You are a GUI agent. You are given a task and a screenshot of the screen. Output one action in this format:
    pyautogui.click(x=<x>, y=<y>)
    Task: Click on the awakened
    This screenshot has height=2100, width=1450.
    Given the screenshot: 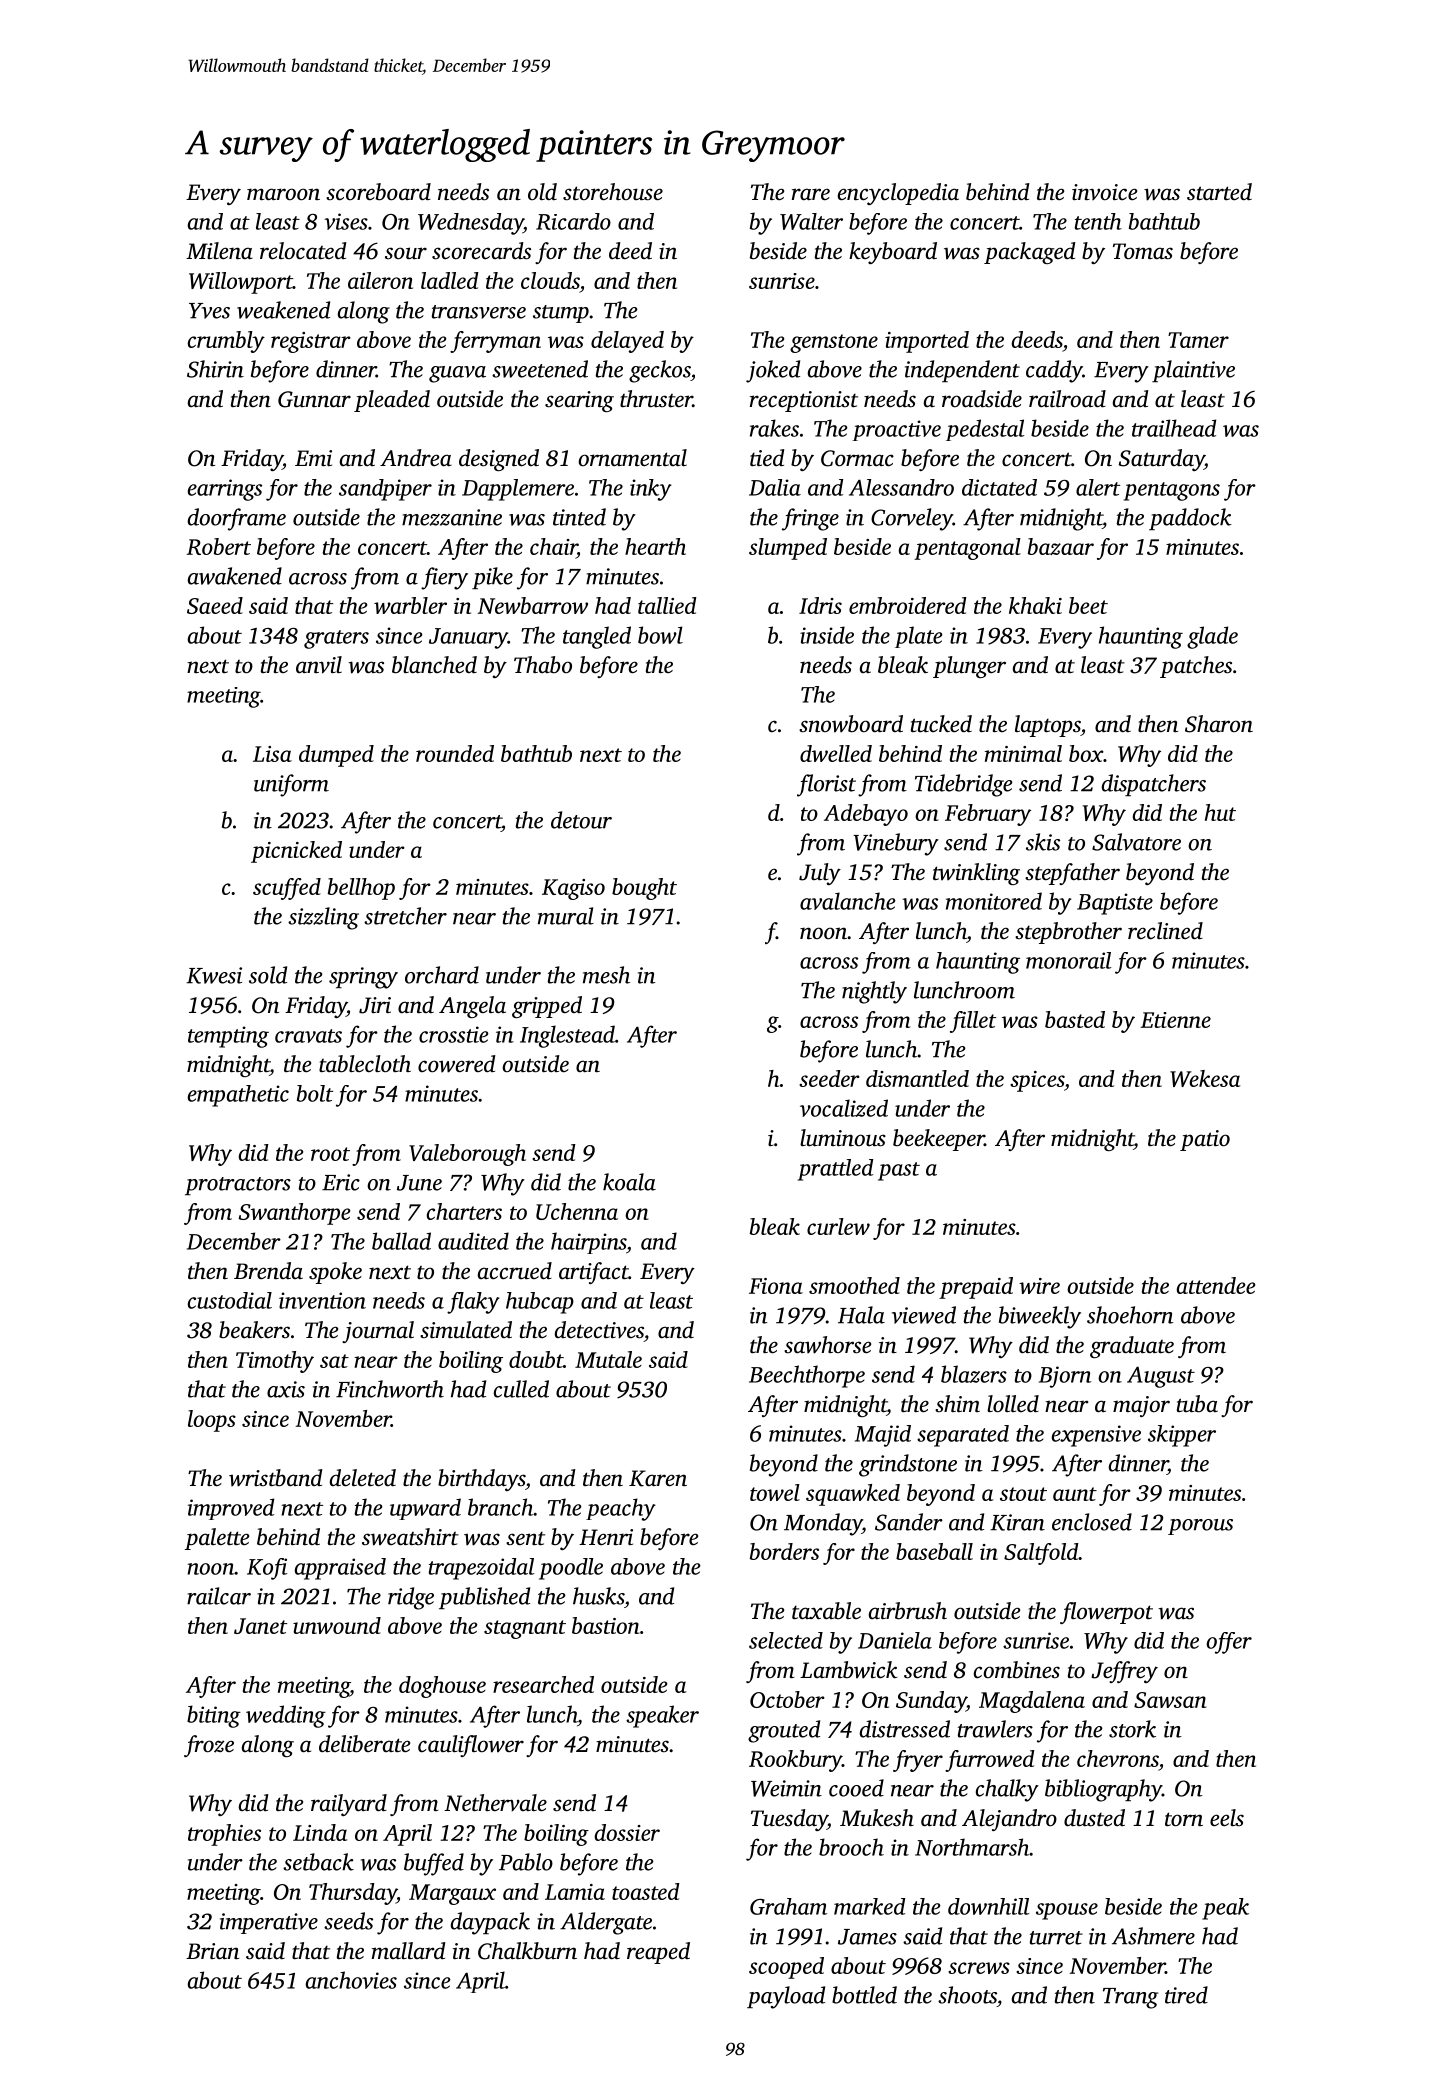 What is the action you would take?
    pyautogui.click(x=235, y=576)
